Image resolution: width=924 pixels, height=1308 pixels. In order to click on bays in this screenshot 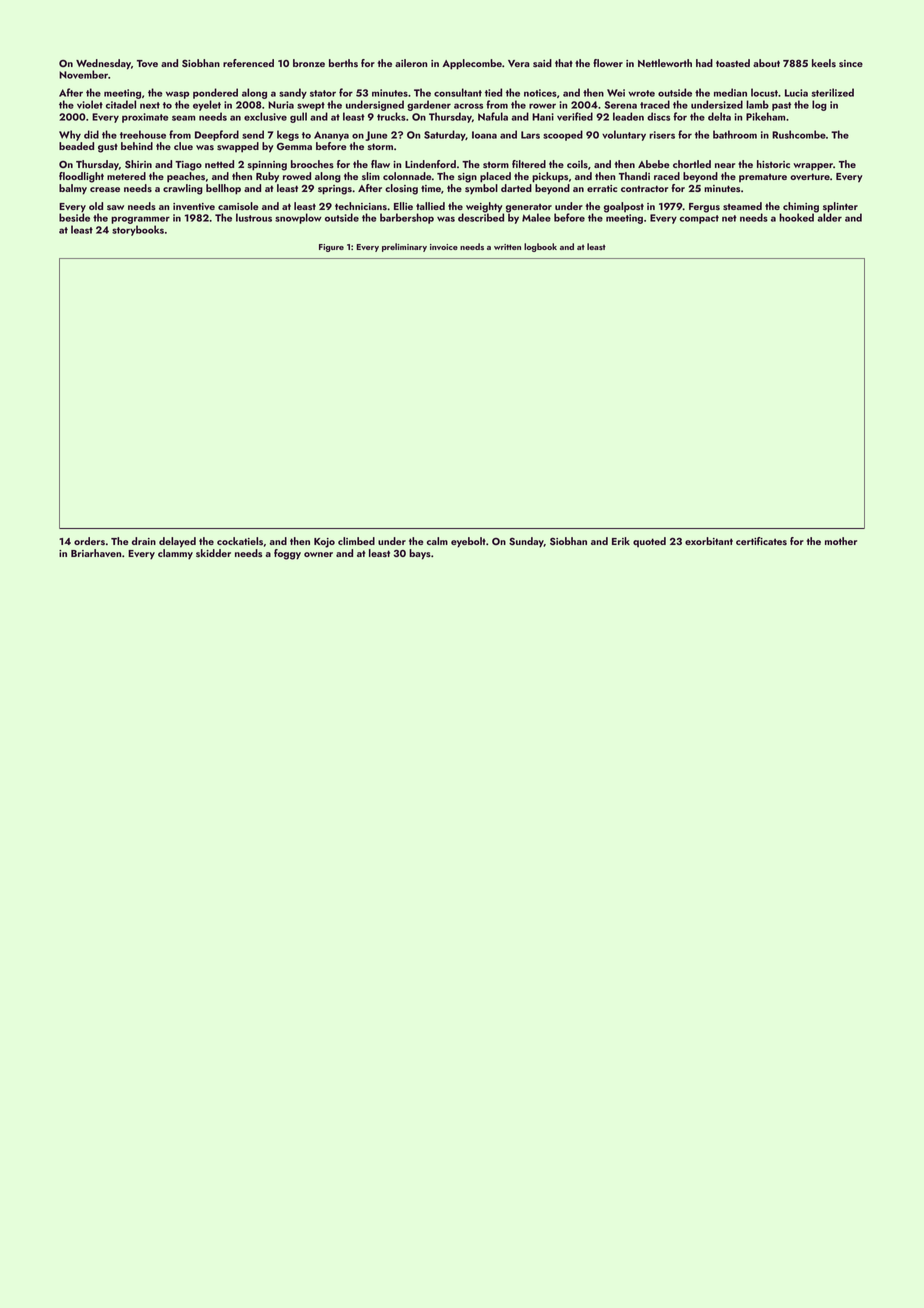, I will do `click(420, 554)`.
